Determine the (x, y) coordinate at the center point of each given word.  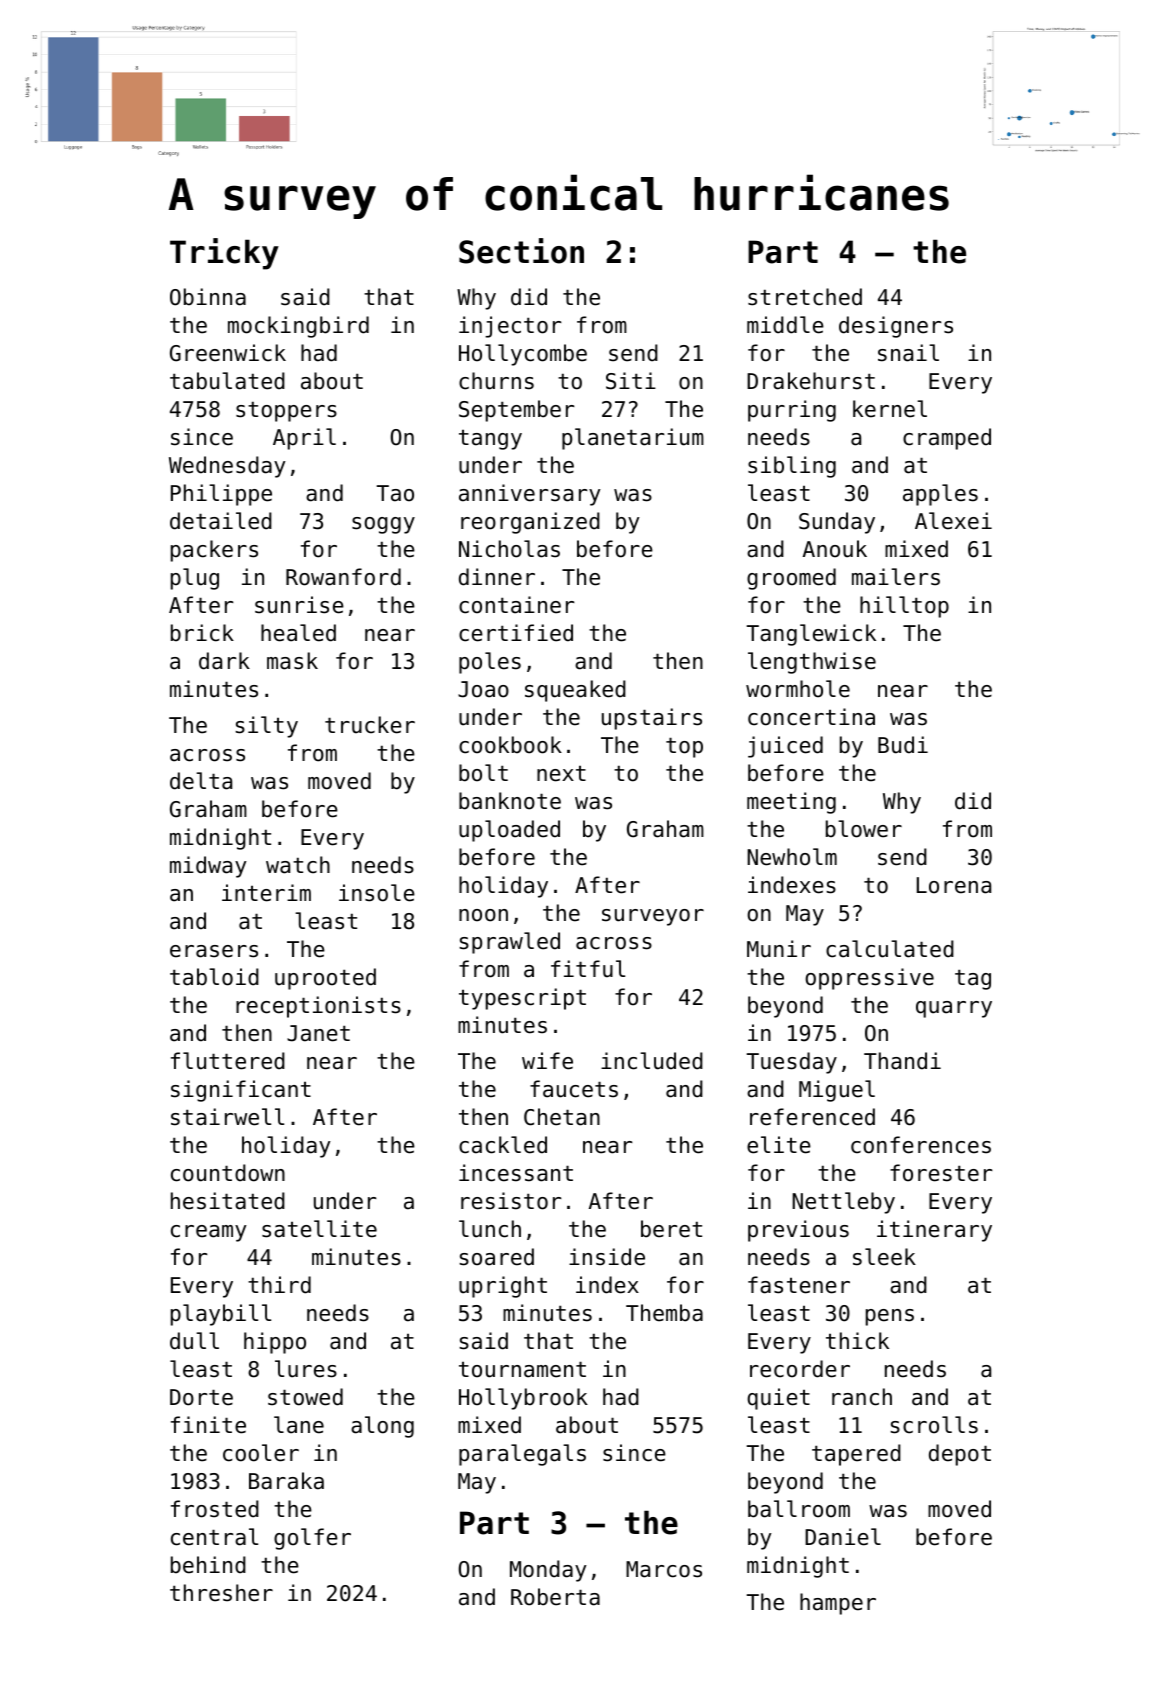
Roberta (555, 1597)
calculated (890, 949)
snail (908, 353)
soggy (383, 525)
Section (521, 251)
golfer (312, 1539)
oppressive (869, 979)
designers (896, 327)
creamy (209, 1233)
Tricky (224, 254)
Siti (631, 381)
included (652, 1061)
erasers (214, 951)
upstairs (652, 719)
